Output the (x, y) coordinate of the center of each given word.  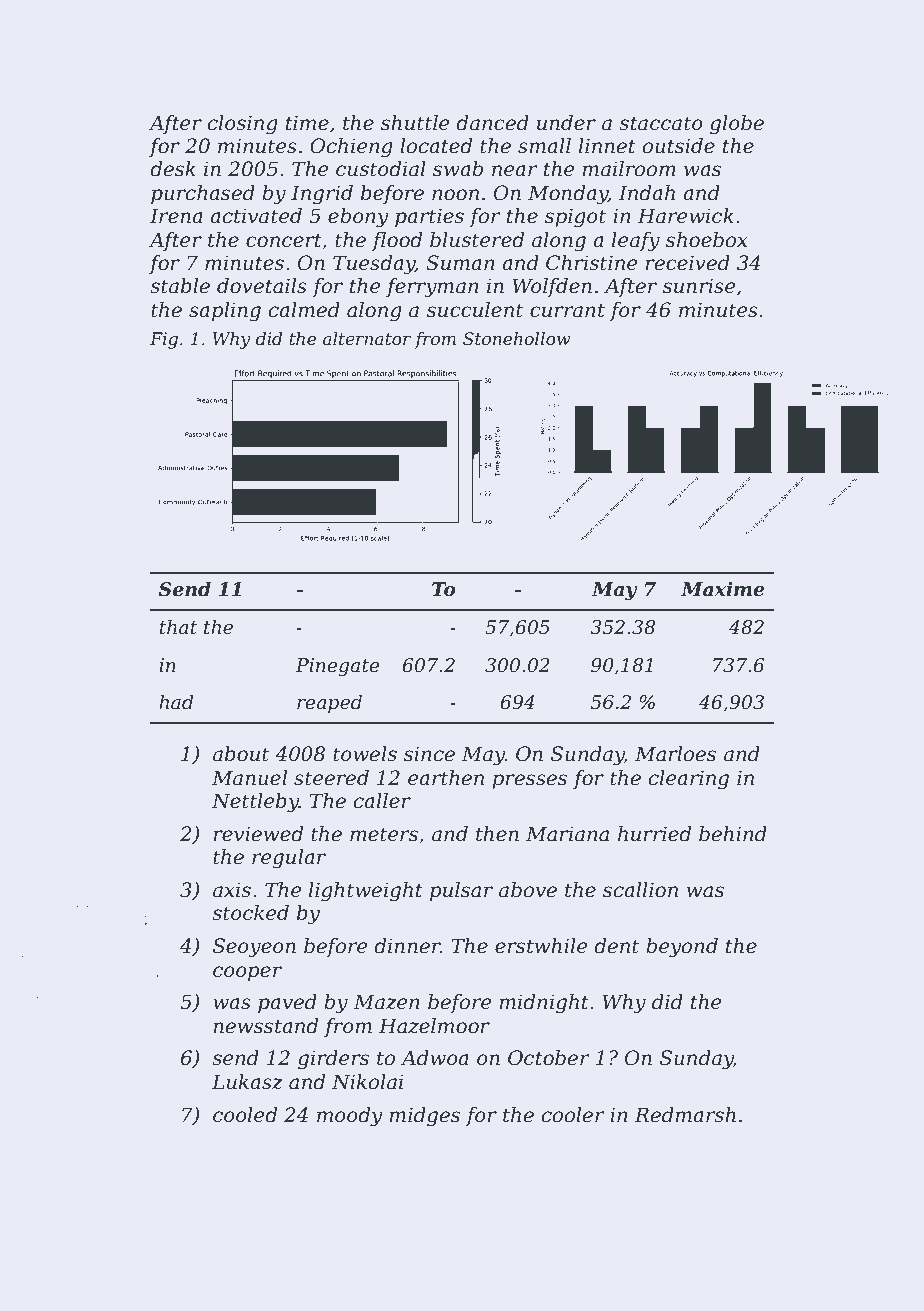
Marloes (675, 754)
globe (737, 125)
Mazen (386, 1002)
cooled (245, 1115)
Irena (176, 216)
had (176, 702)
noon (455, 195)
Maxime (722, 589)
